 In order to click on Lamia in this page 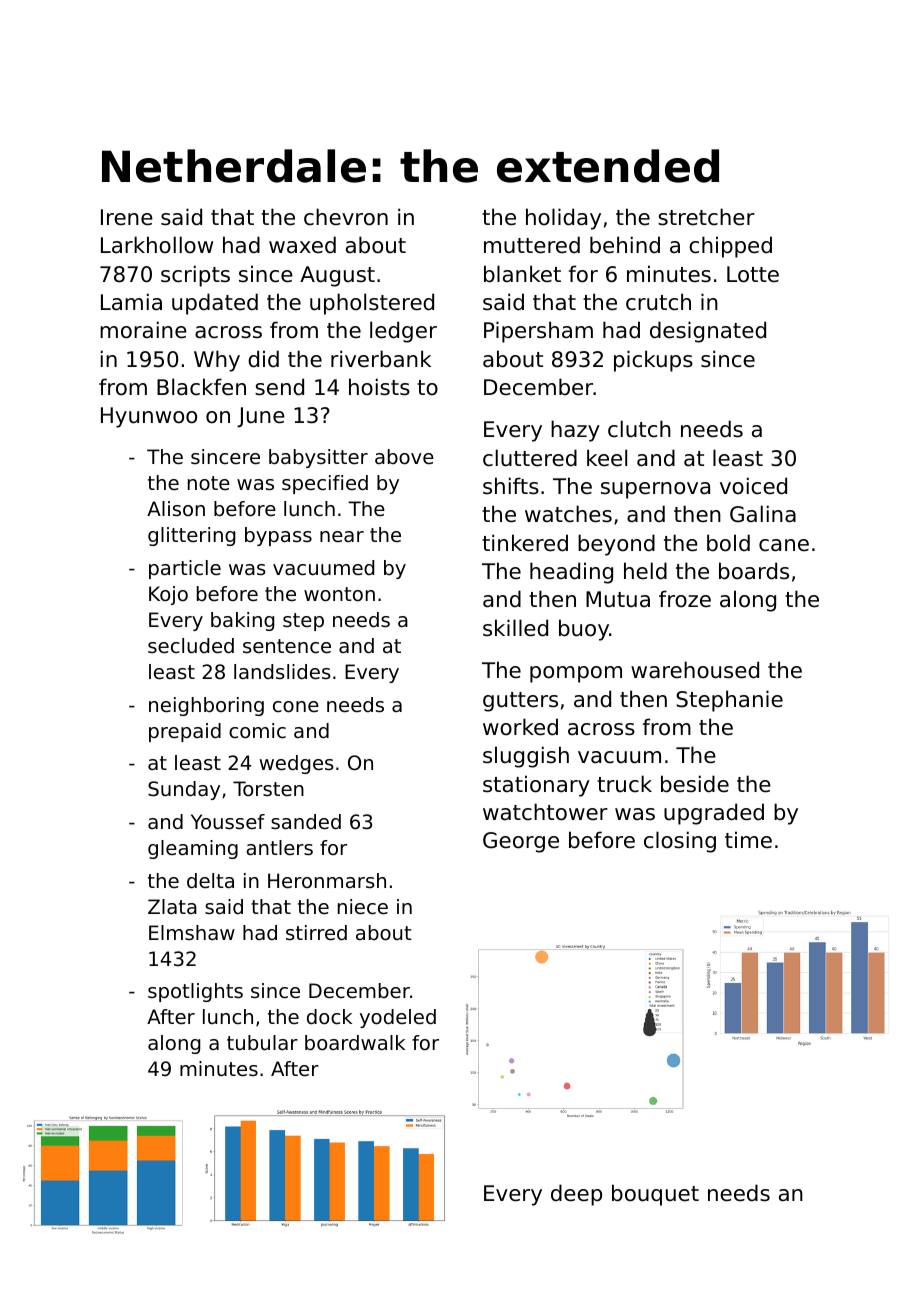, I will do `click(131, 301)`.
